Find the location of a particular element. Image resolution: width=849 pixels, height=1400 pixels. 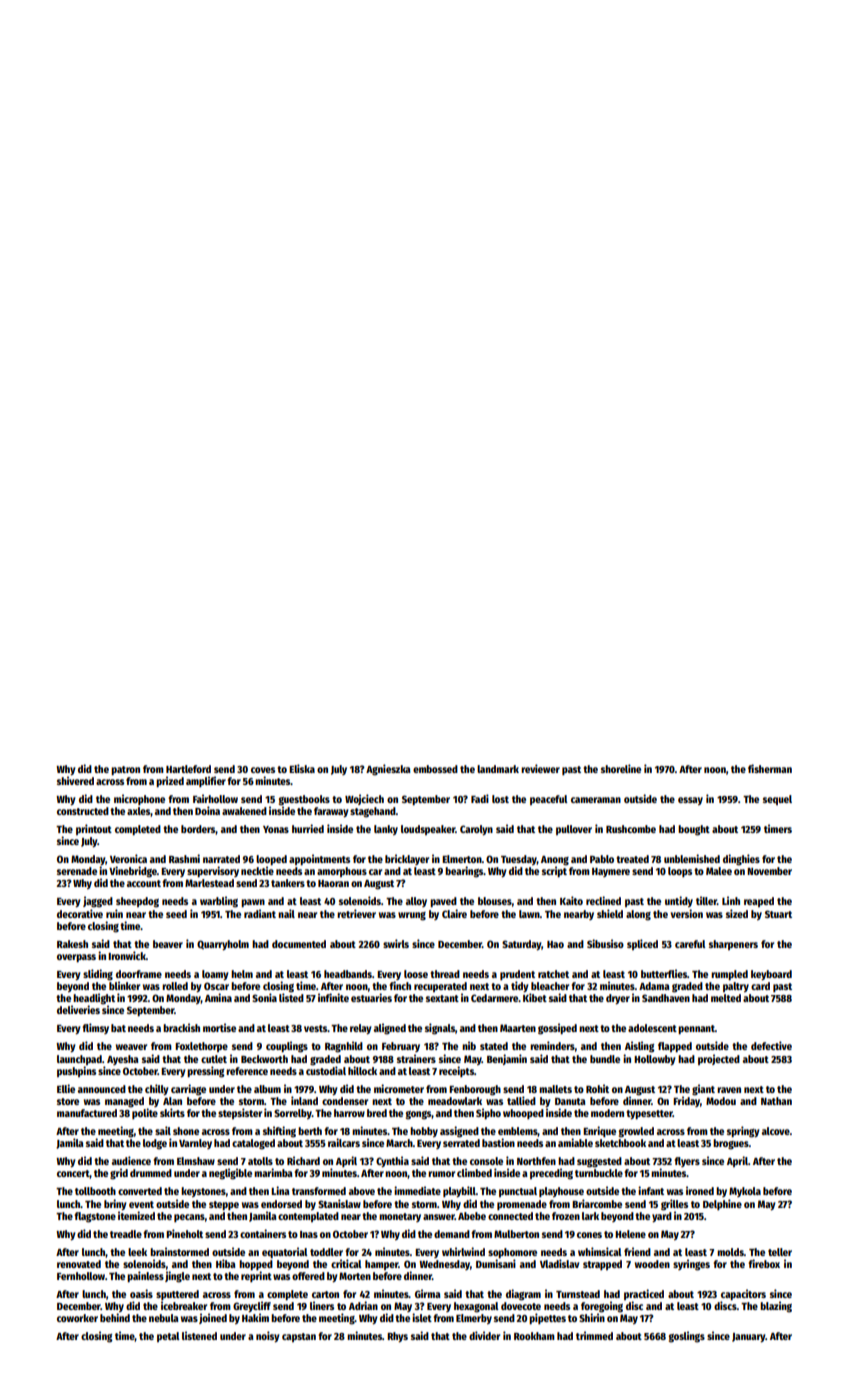

Varnley is located at coordinates (195, 1144).
